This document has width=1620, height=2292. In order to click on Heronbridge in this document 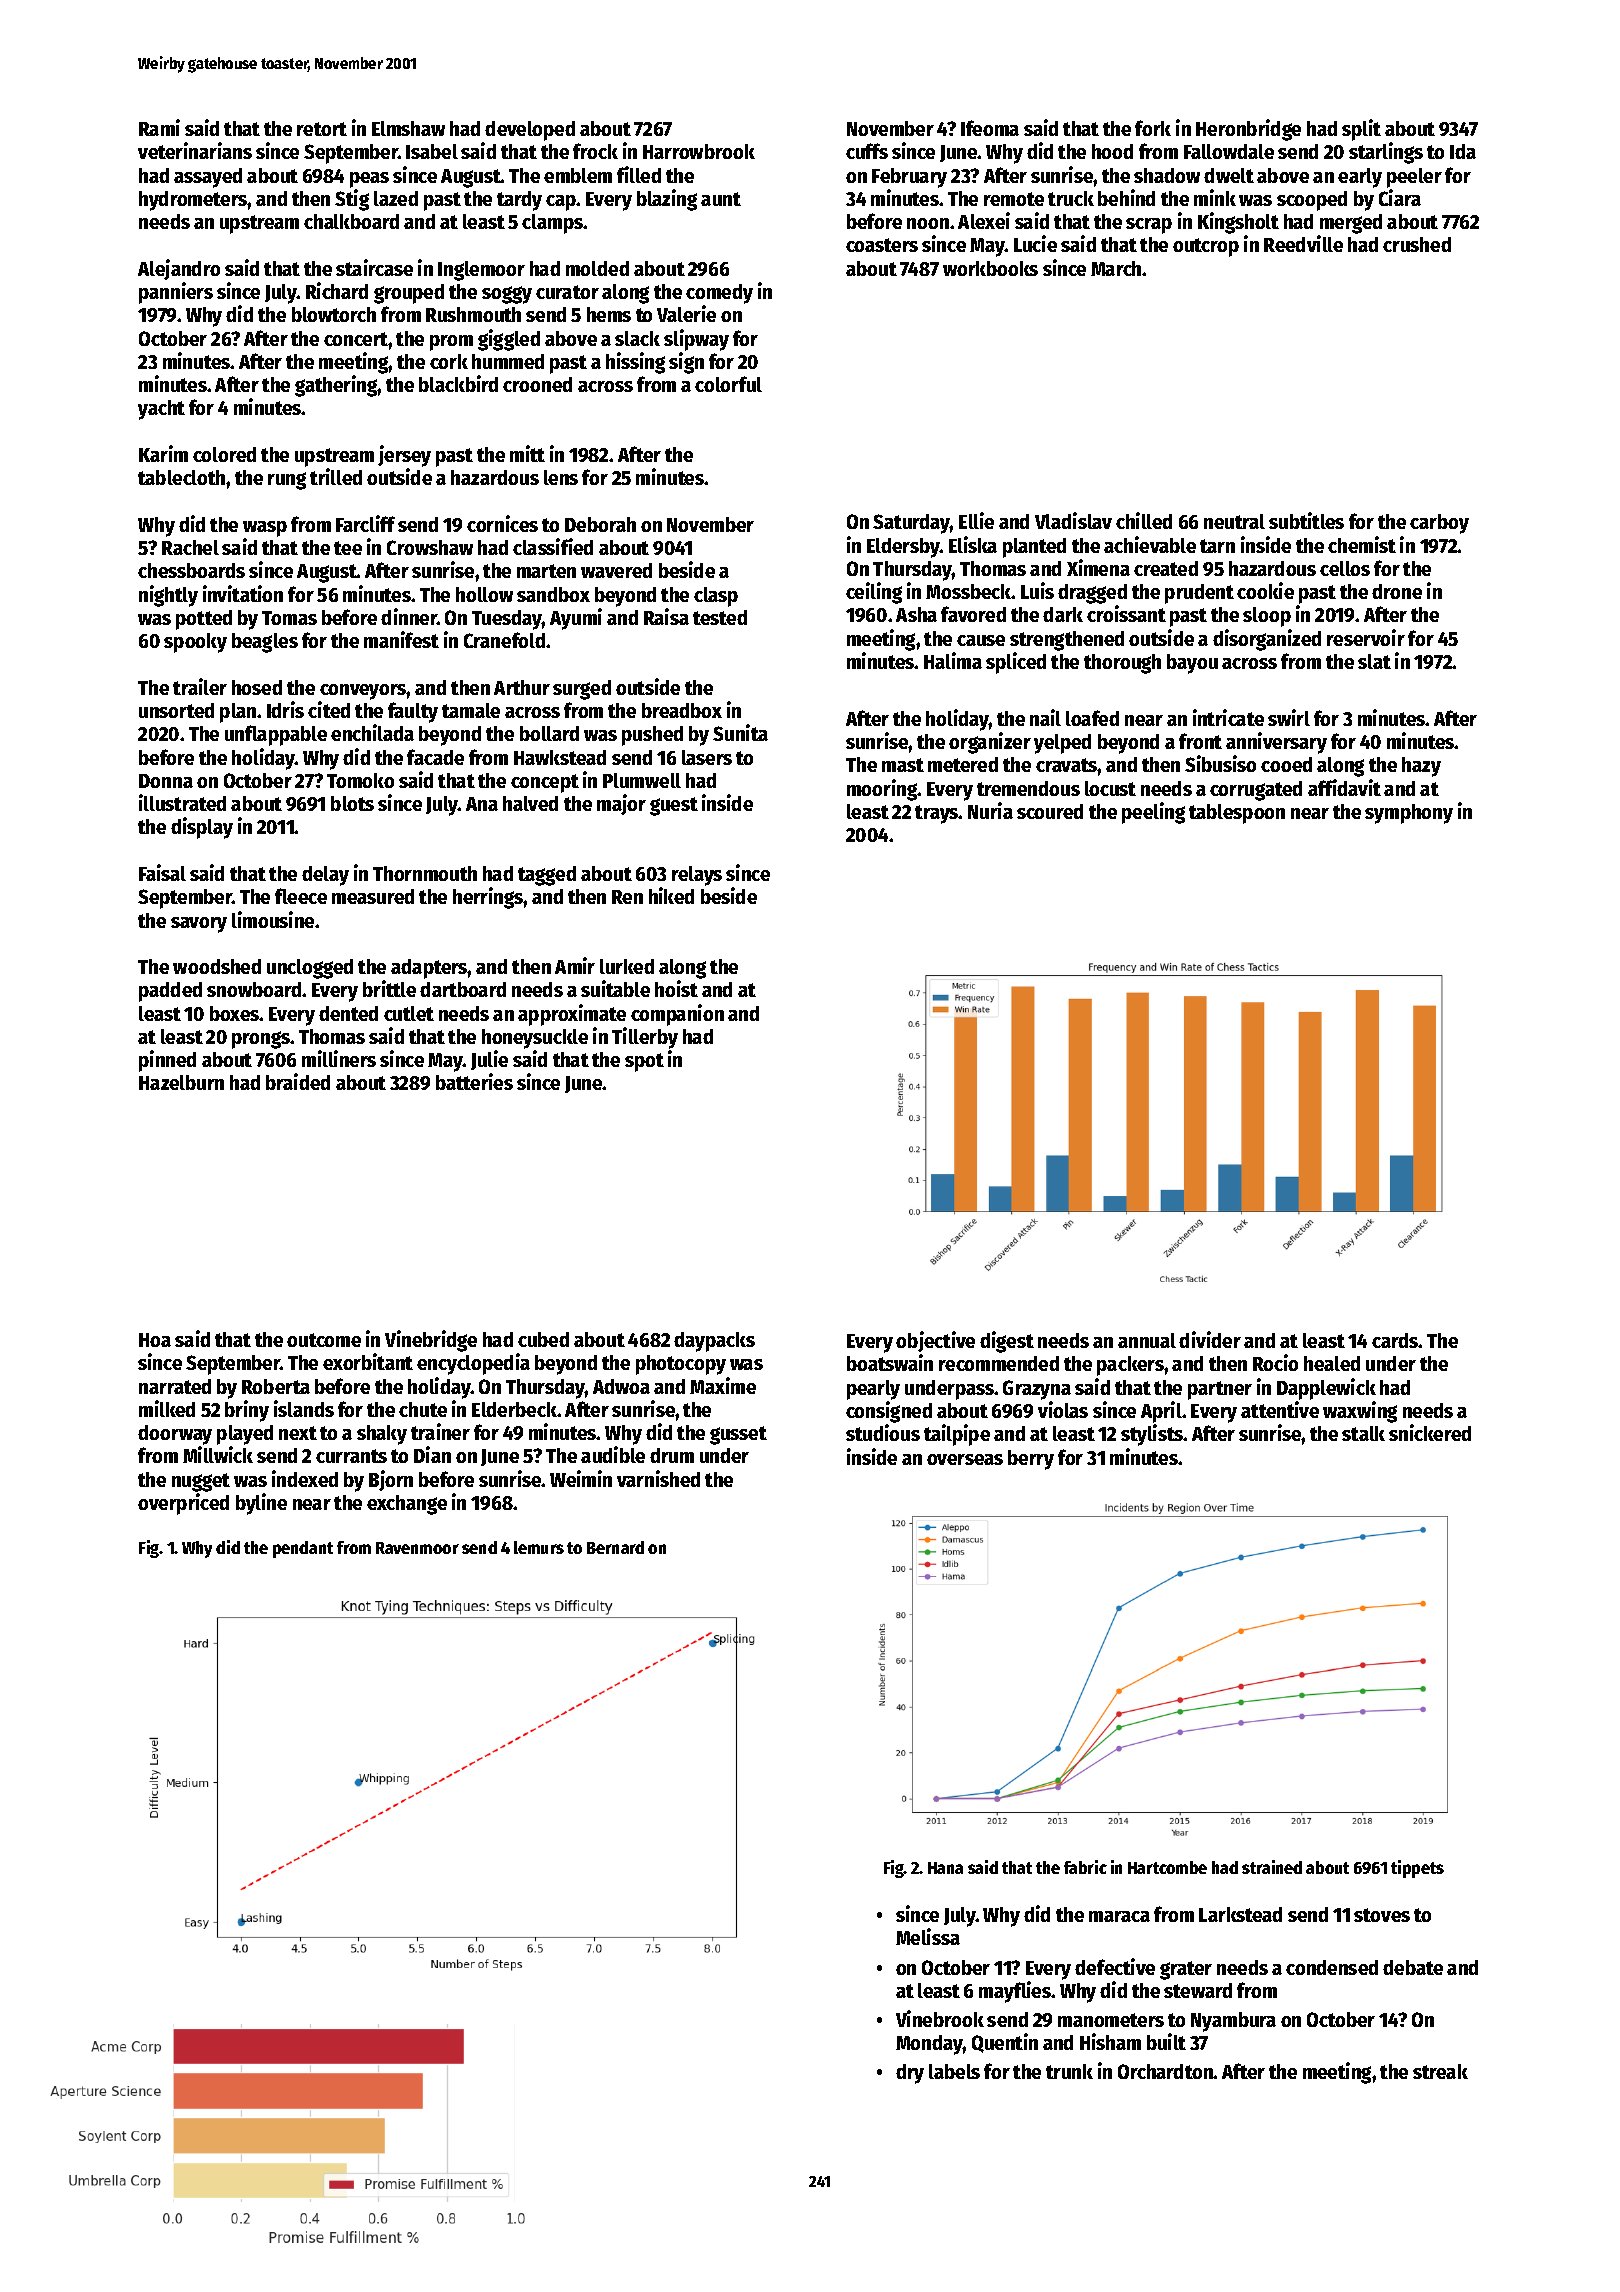, I will do `click(1248, 130)`.
